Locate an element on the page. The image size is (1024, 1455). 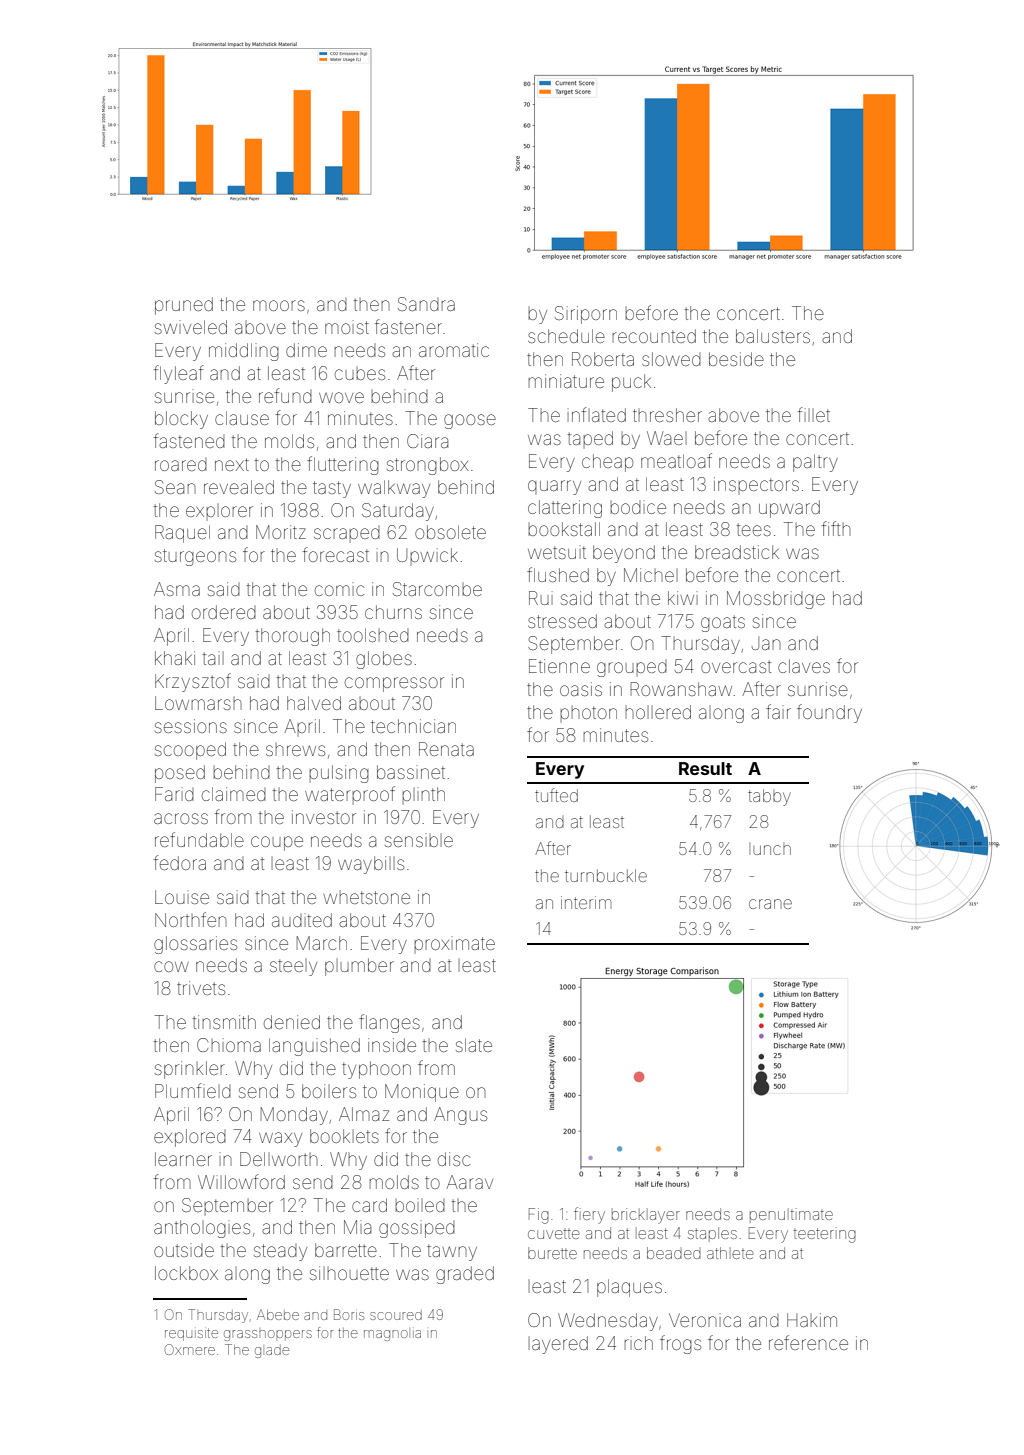
miniature is located at coordinates (566, 381).
